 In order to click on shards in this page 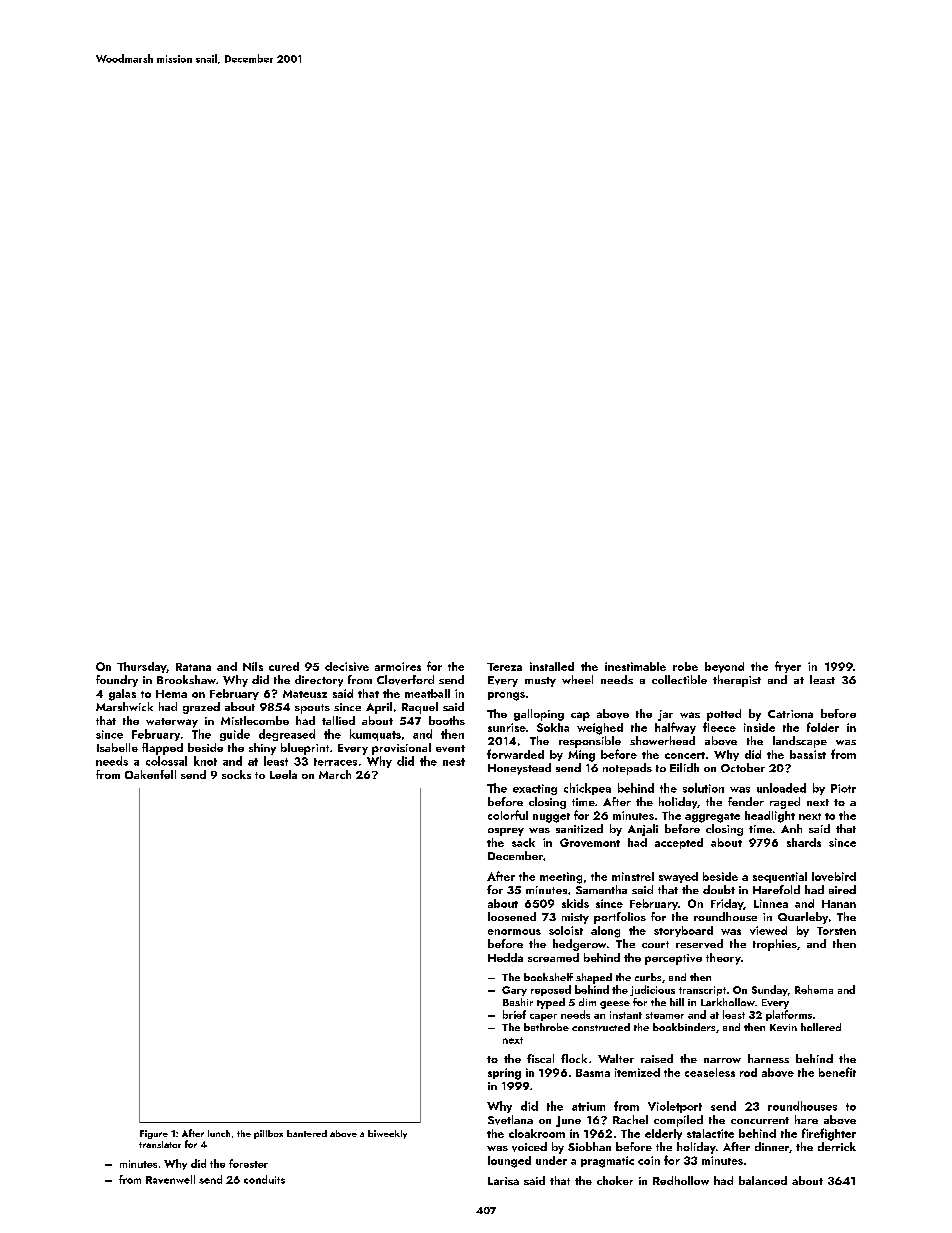, I will do `click(804, 842)`.
